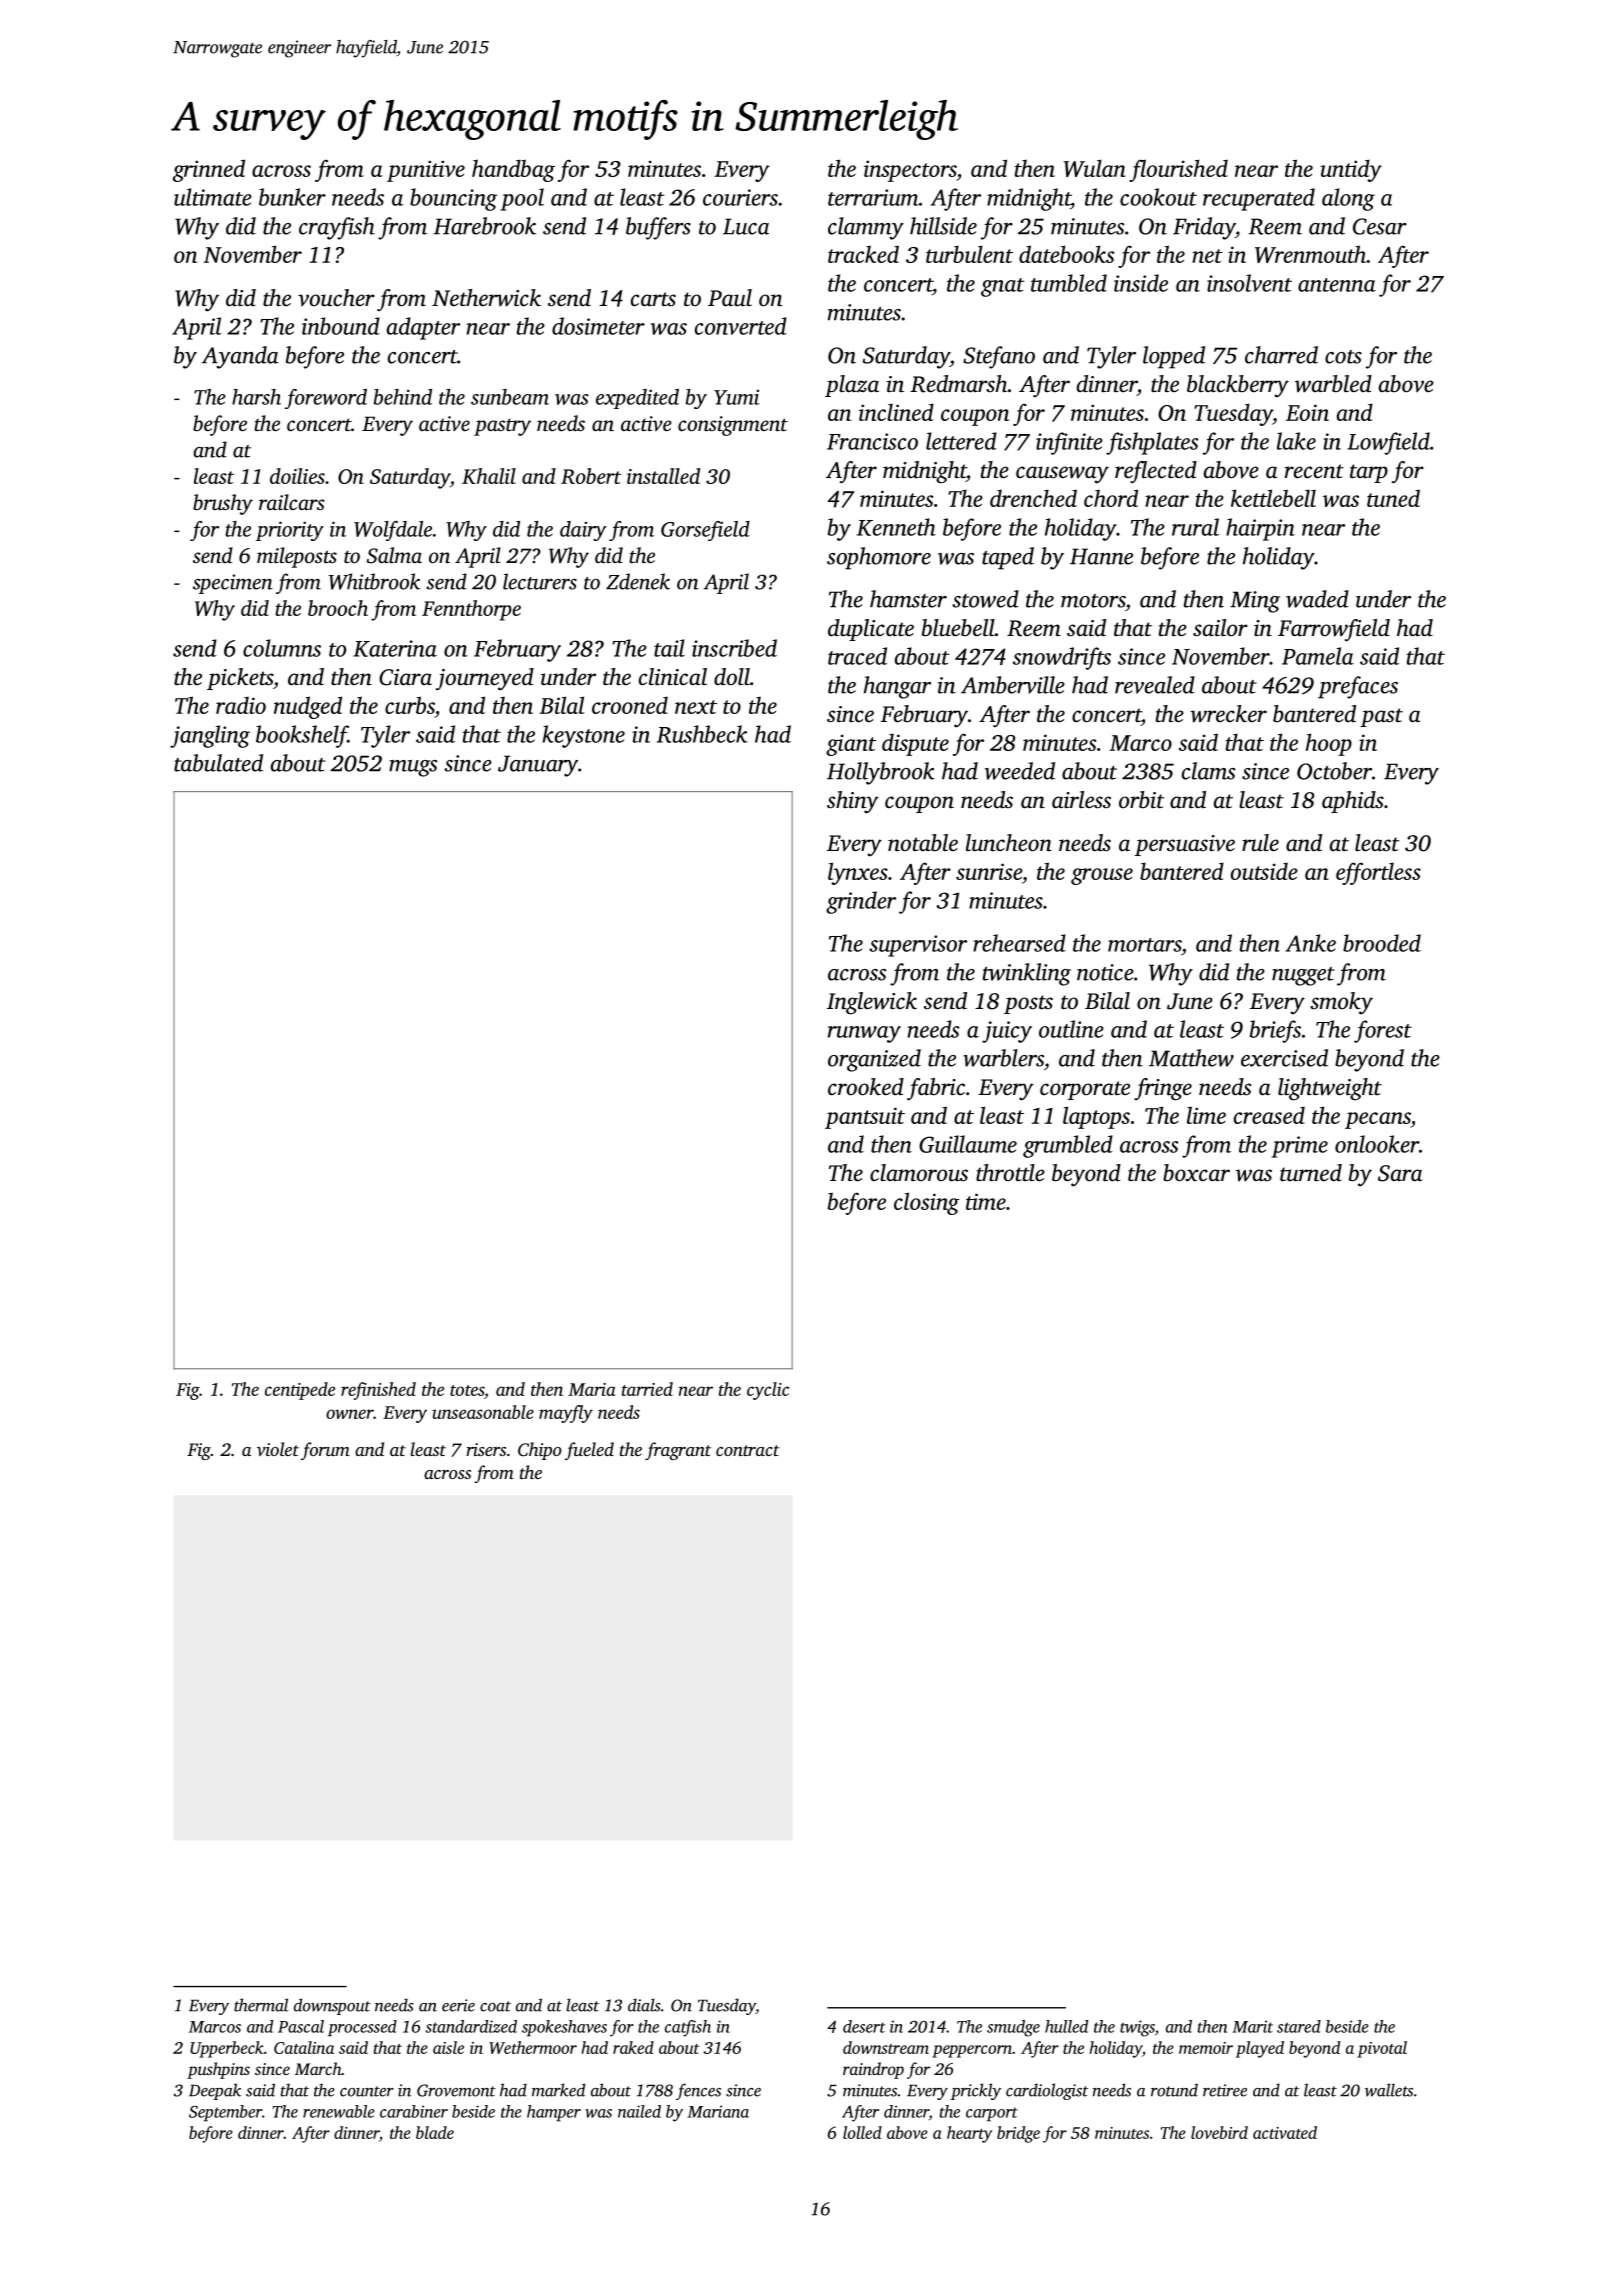 Image resolution: width=1620 pixels, height=2292 pixels. Describe the element at coordinates (538, 766) in the page. I see `January` at that location.
